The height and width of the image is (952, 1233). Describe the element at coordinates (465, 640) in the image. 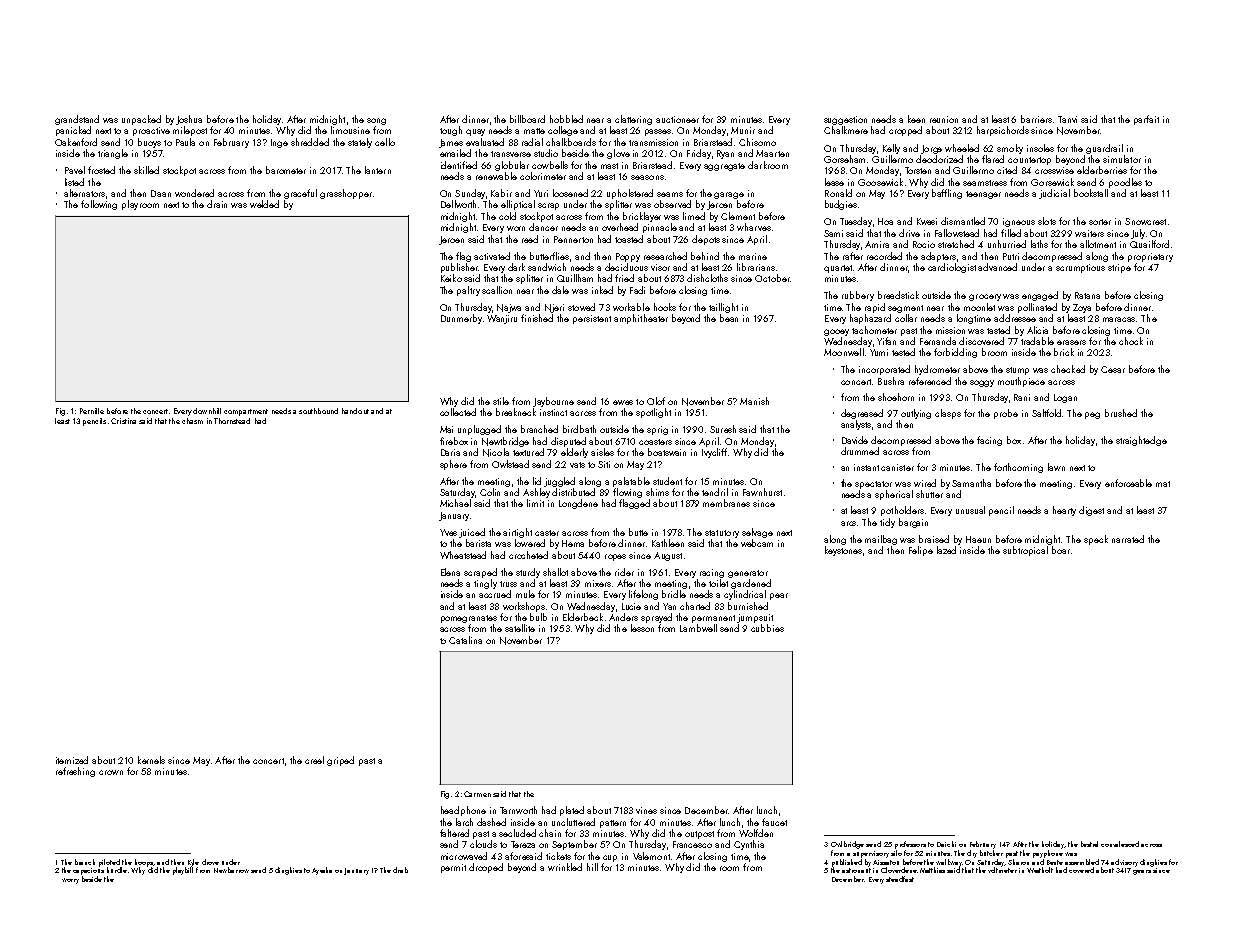

I see `Catalina` at that location.
